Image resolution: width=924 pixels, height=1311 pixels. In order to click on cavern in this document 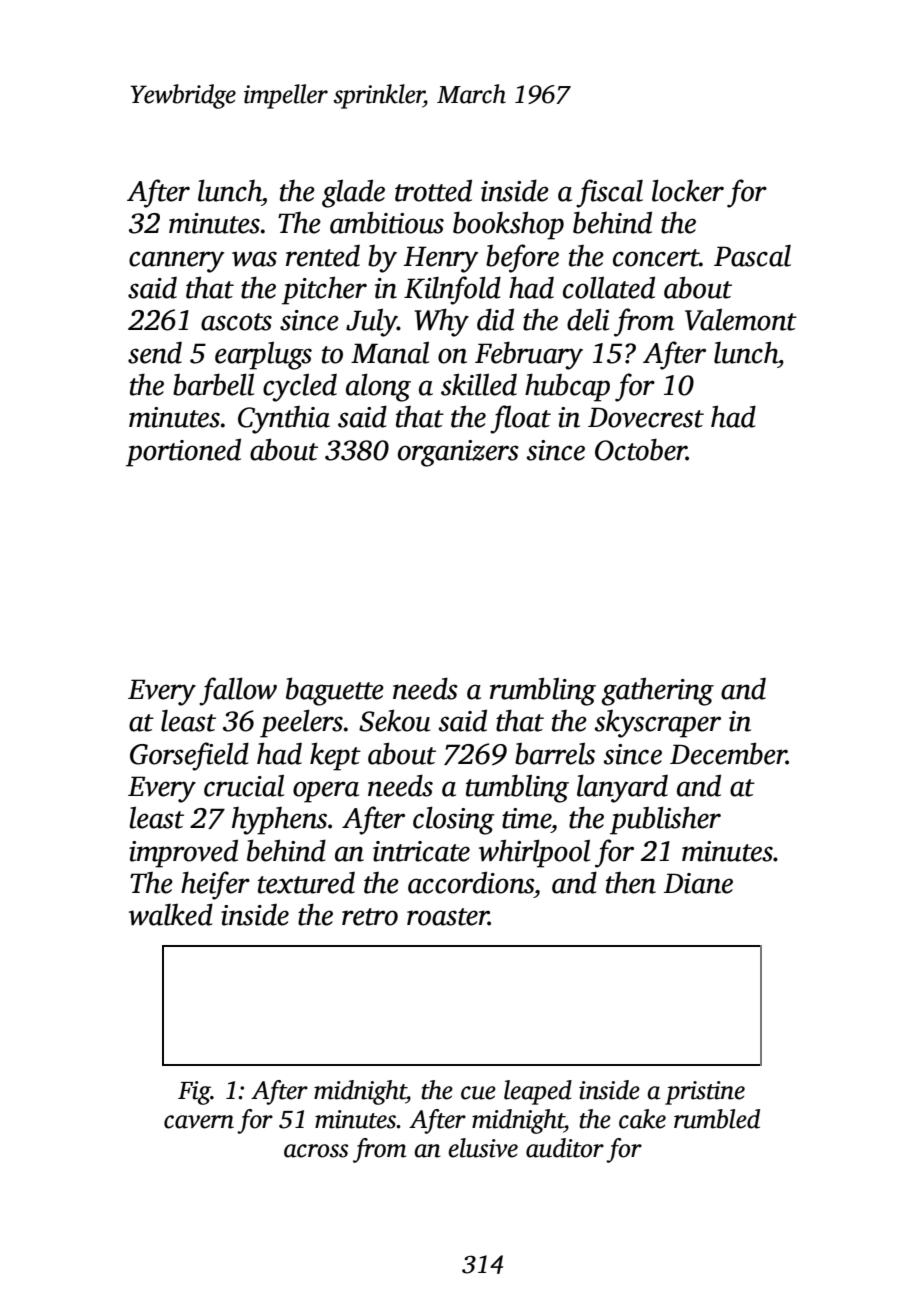, I will do `click(199, 1122)`.
